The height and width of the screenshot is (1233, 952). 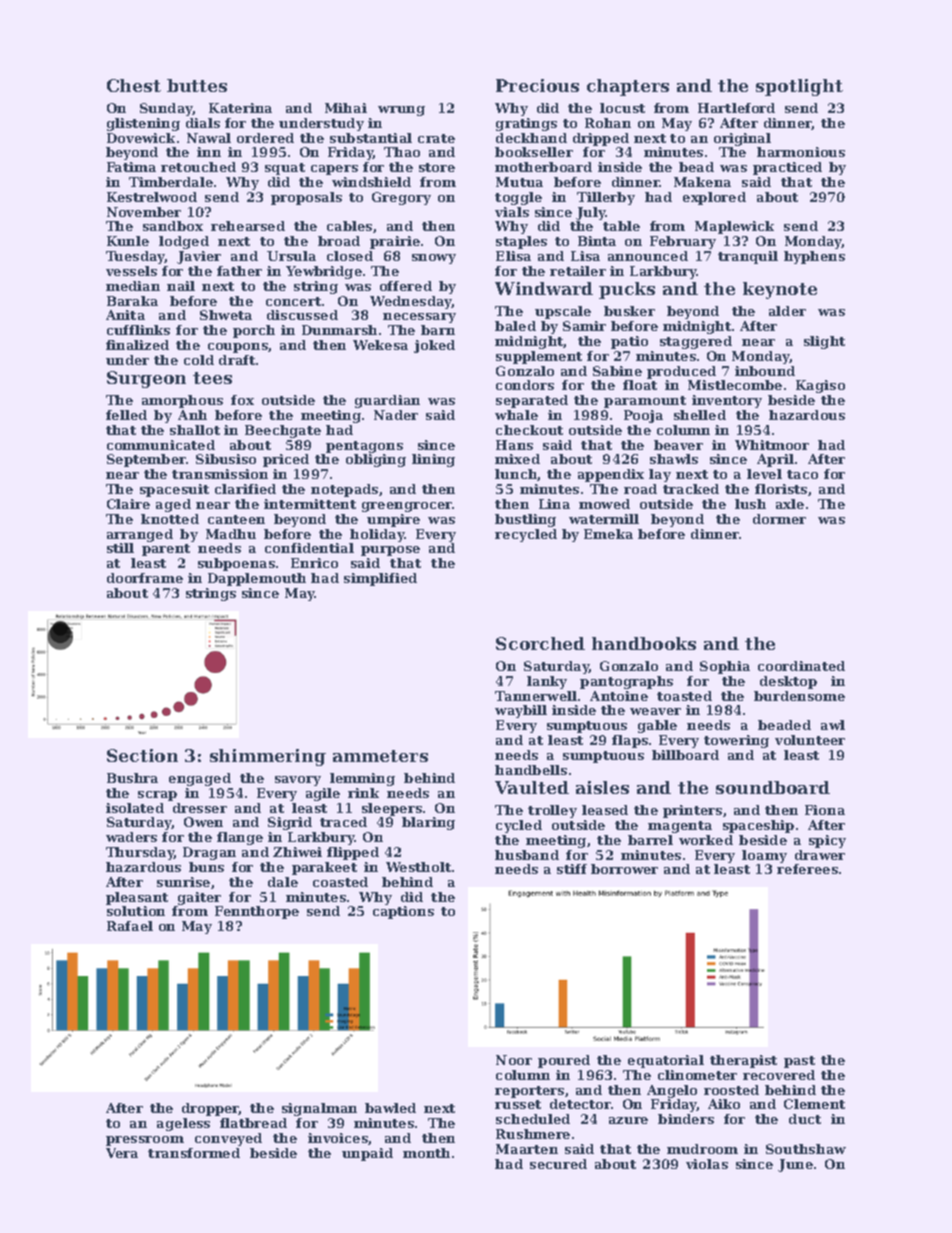 What do you see at coordinates (772, 445) in the screenshot?
I see `Whitmoor` at bounding box center [772, 445].
